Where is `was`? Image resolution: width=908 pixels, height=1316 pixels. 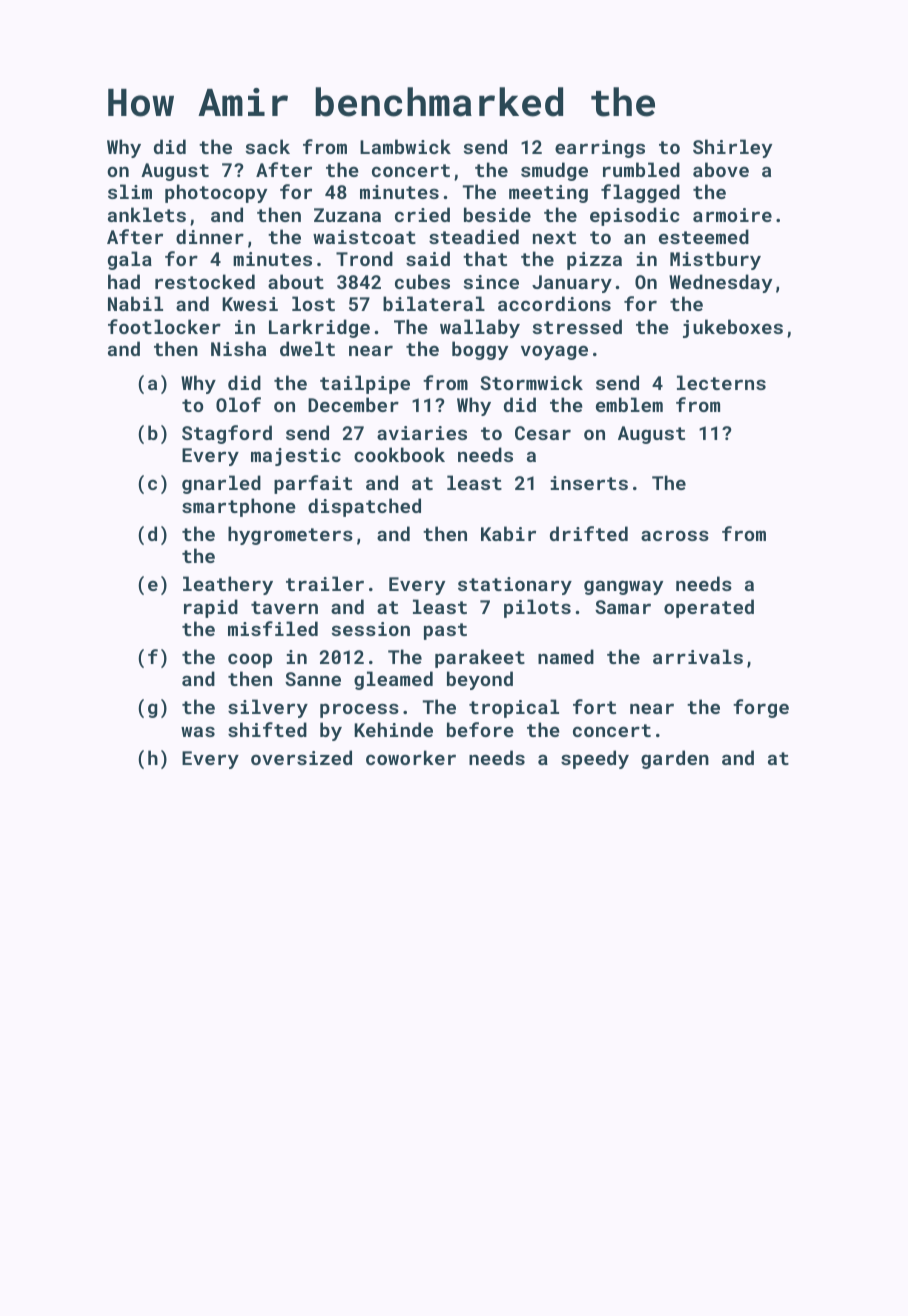 was is located at coordinates (198, 731).
